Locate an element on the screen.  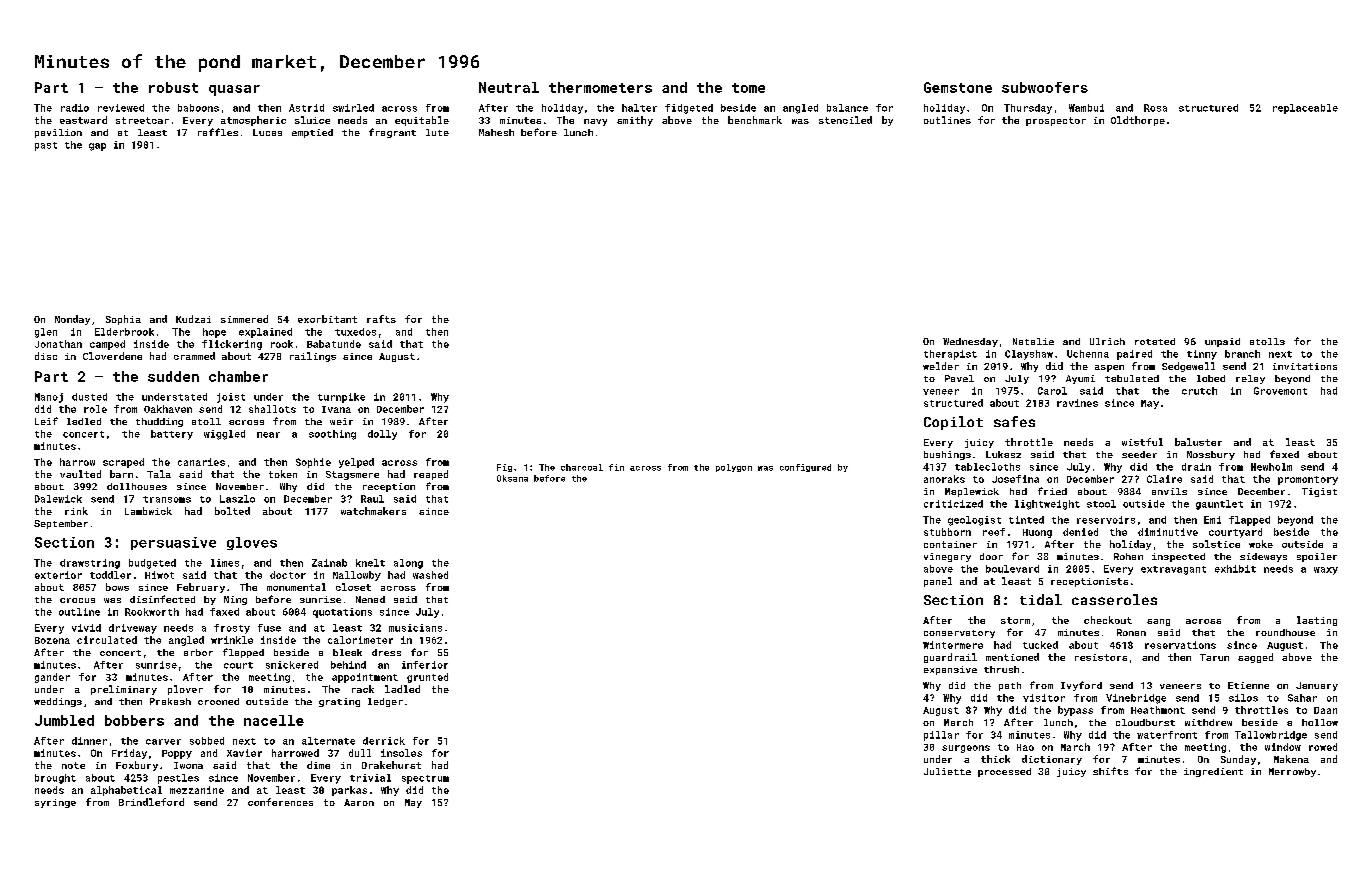
dictionary is located at coordinates (1052, 760).
